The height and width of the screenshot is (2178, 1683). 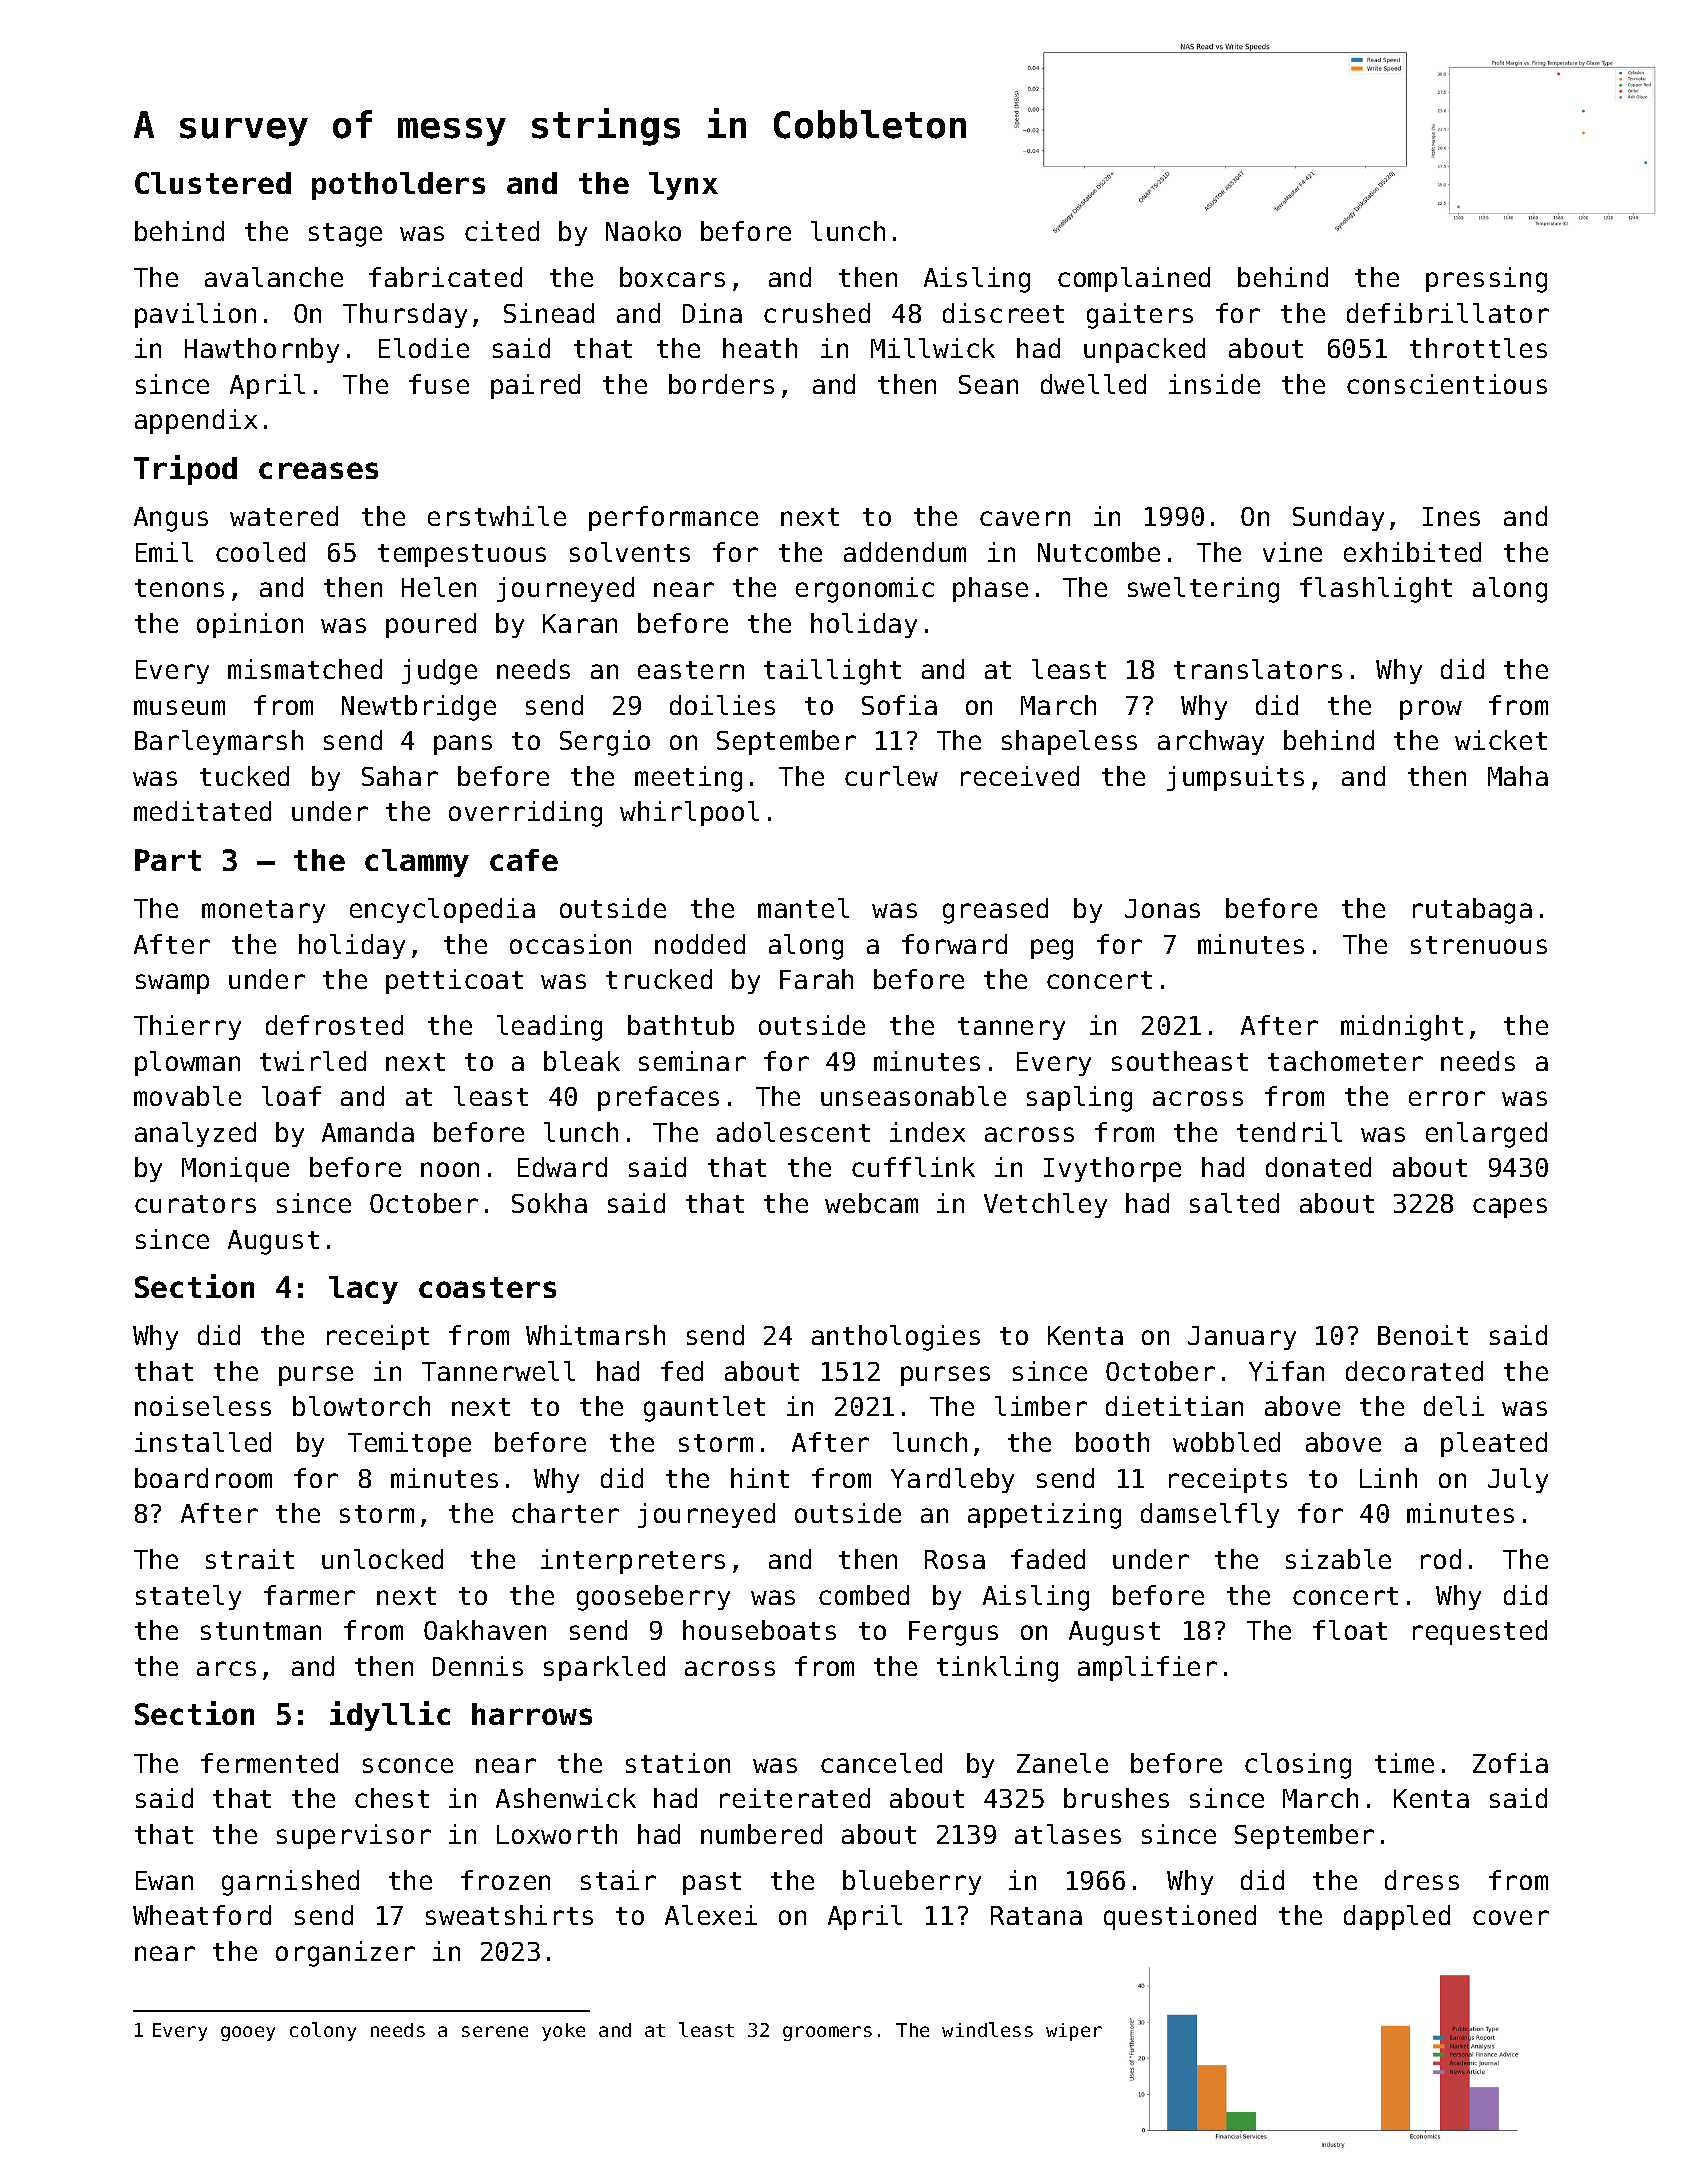 What do you see at coordinates (691, 670) in the screenshot?
I see `eastern` at bounding box center [691, 670].
